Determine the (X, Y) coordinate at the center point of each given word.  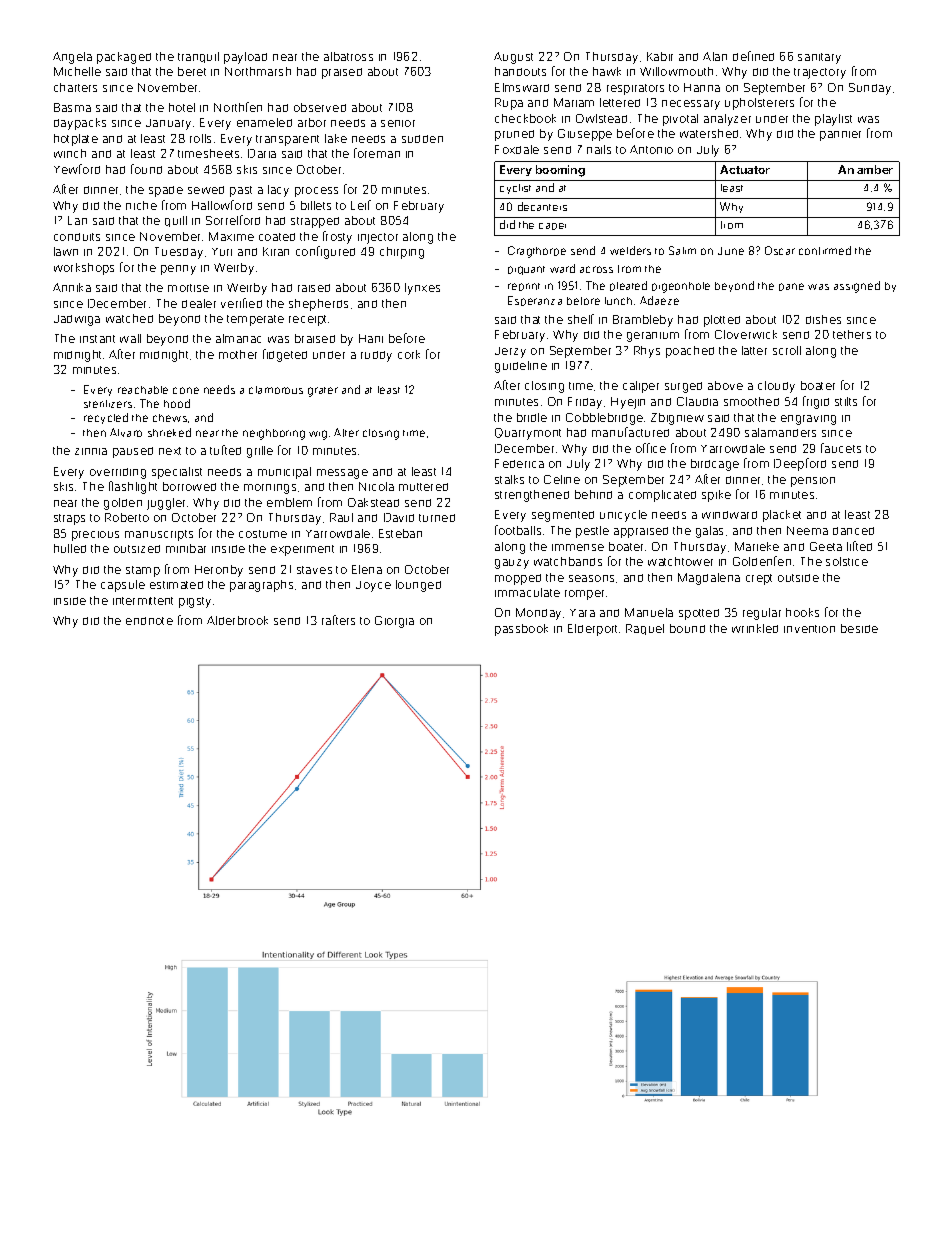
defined (753, 56)
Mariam (574, 102)
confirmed (825, 250)
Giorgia (394, 622)
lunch (618, 301)
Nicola (376, 486)
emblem (289, 502)
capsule (123, 586)
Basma (72, 107)
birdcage (715, 465)
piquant (526, 270)
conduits (77, 237)
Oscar (780, 250)
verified (241, 303)
